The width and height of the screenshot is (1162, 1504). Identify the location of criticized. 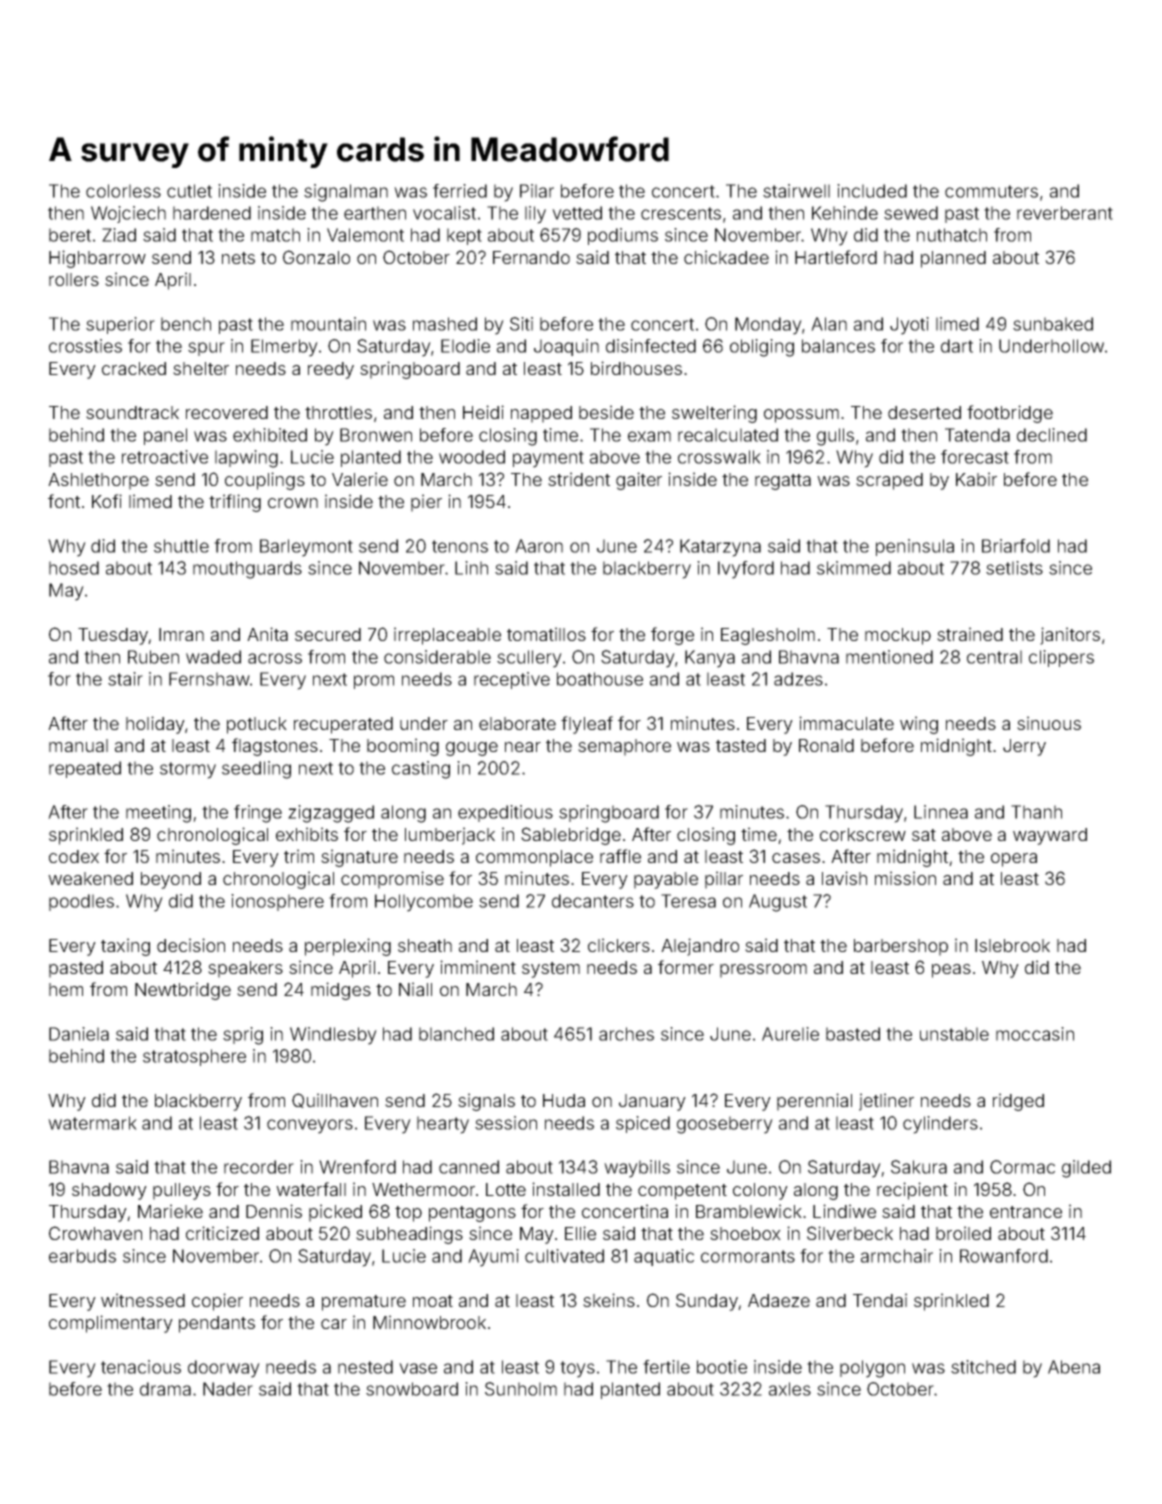
(222, 1233).
